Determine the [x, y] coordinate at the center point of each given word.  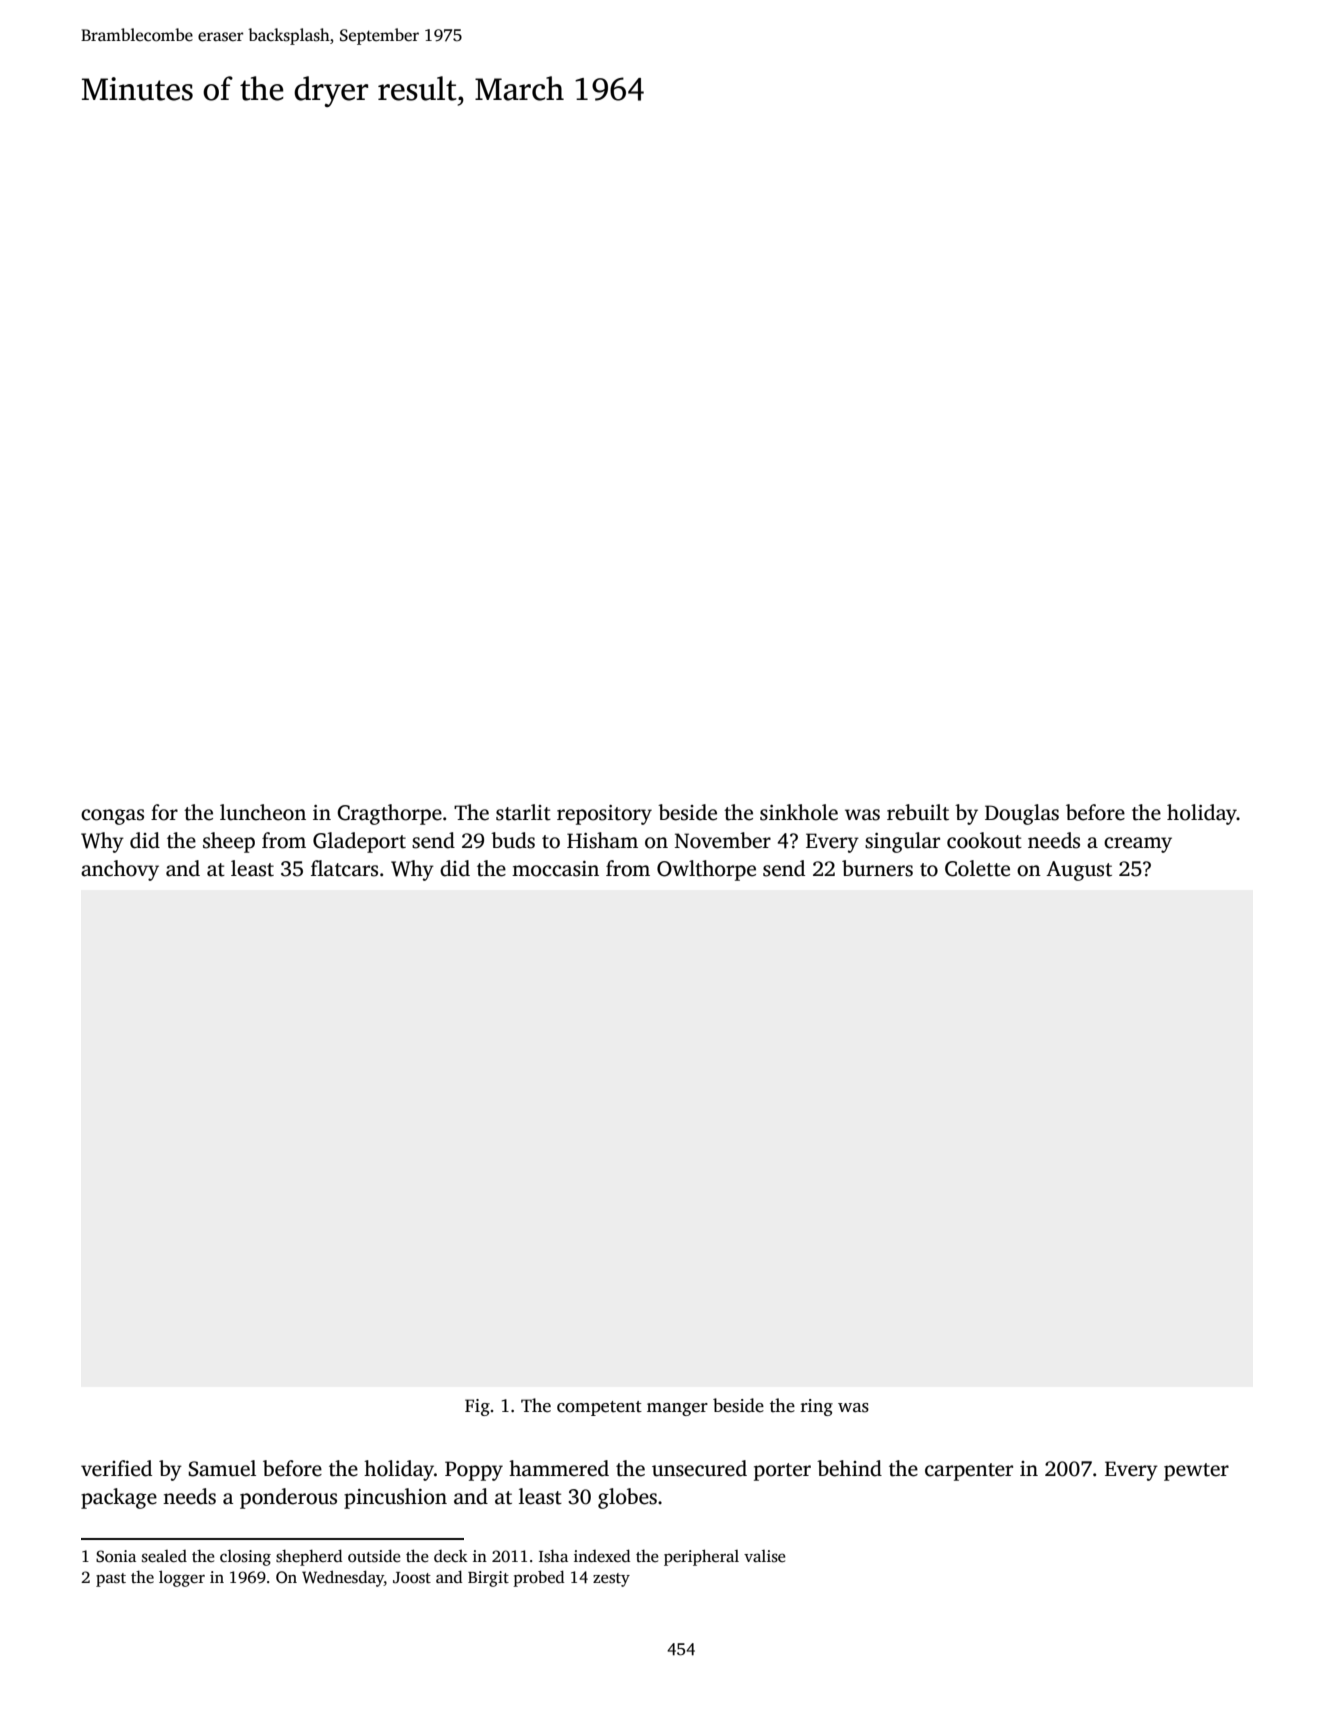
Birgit [488, 1579]
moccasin [555, 869]
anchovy [120, 870]
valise [765, 1556]
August [1079, 871]
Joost [412, 1578]
